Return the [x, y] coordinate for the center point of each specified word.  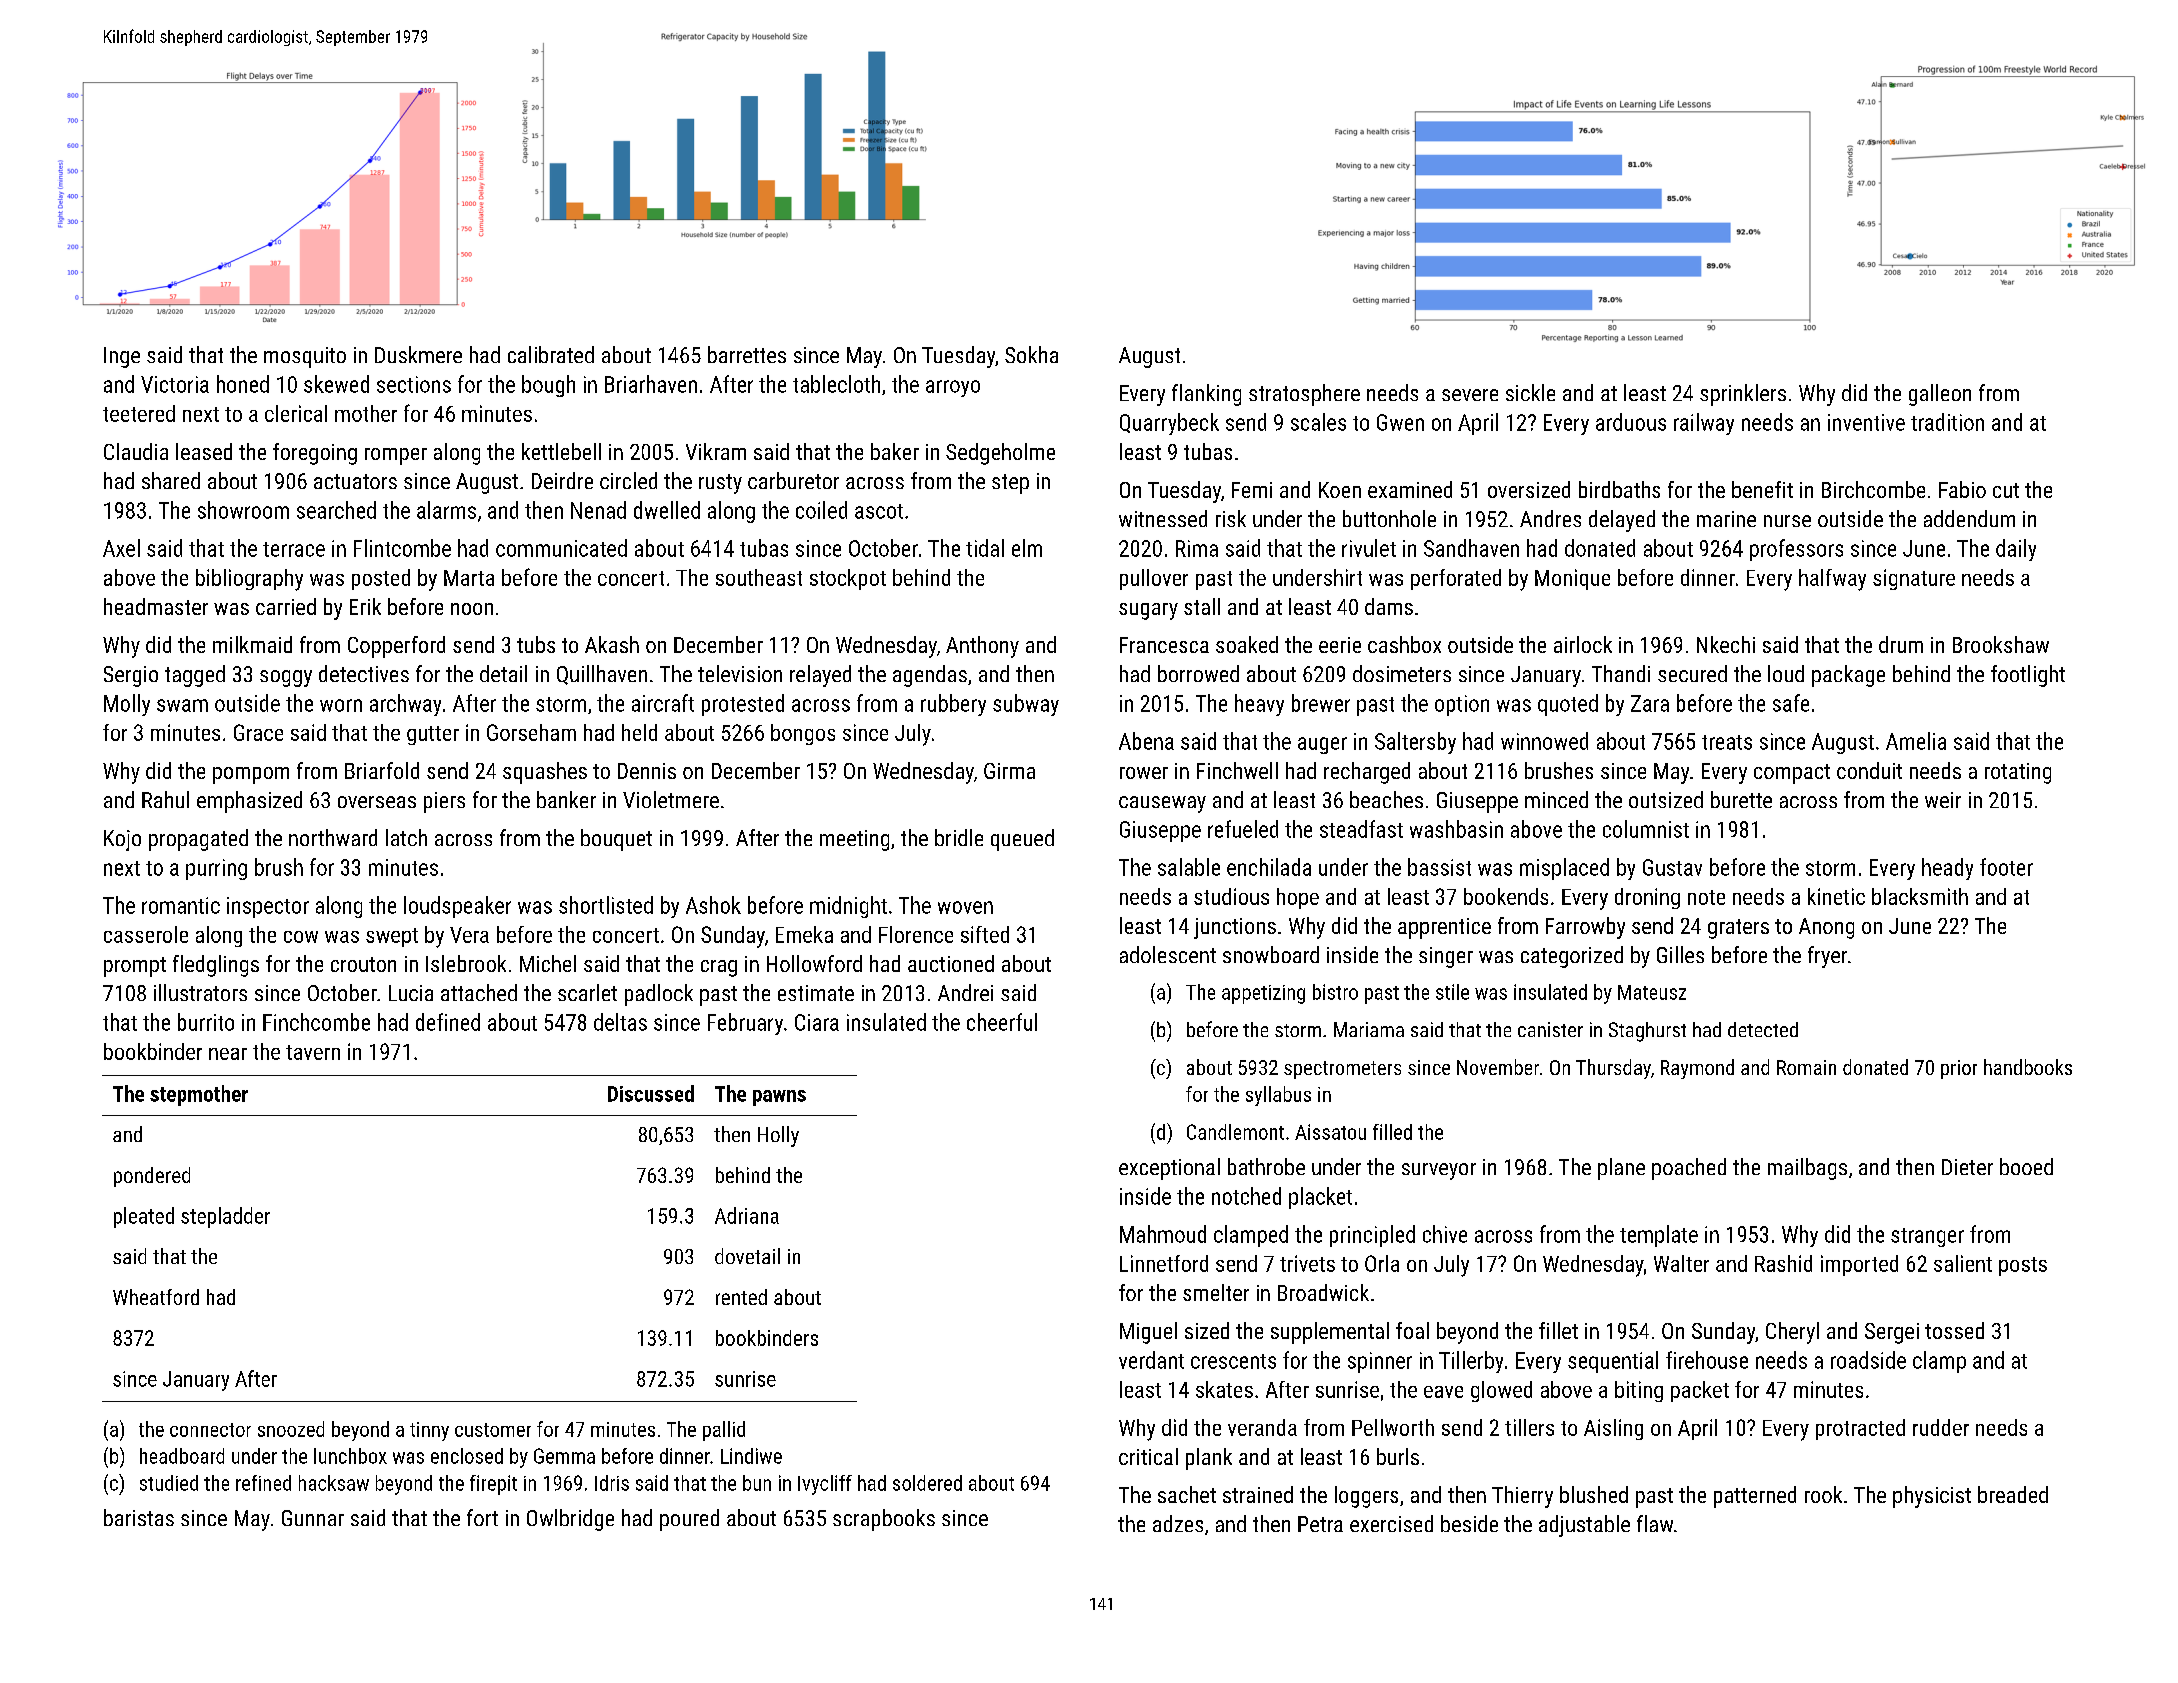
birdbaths [1619, 489]
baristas [139, 1517]
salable [1189, 867]
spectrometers [1342, 1070]
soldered [927, 1483]
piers [444, 802]
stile [1452, 992]
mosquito [305, 357]
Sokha [1031, 354]
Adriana [747, 1215]
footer [2006, 867]
